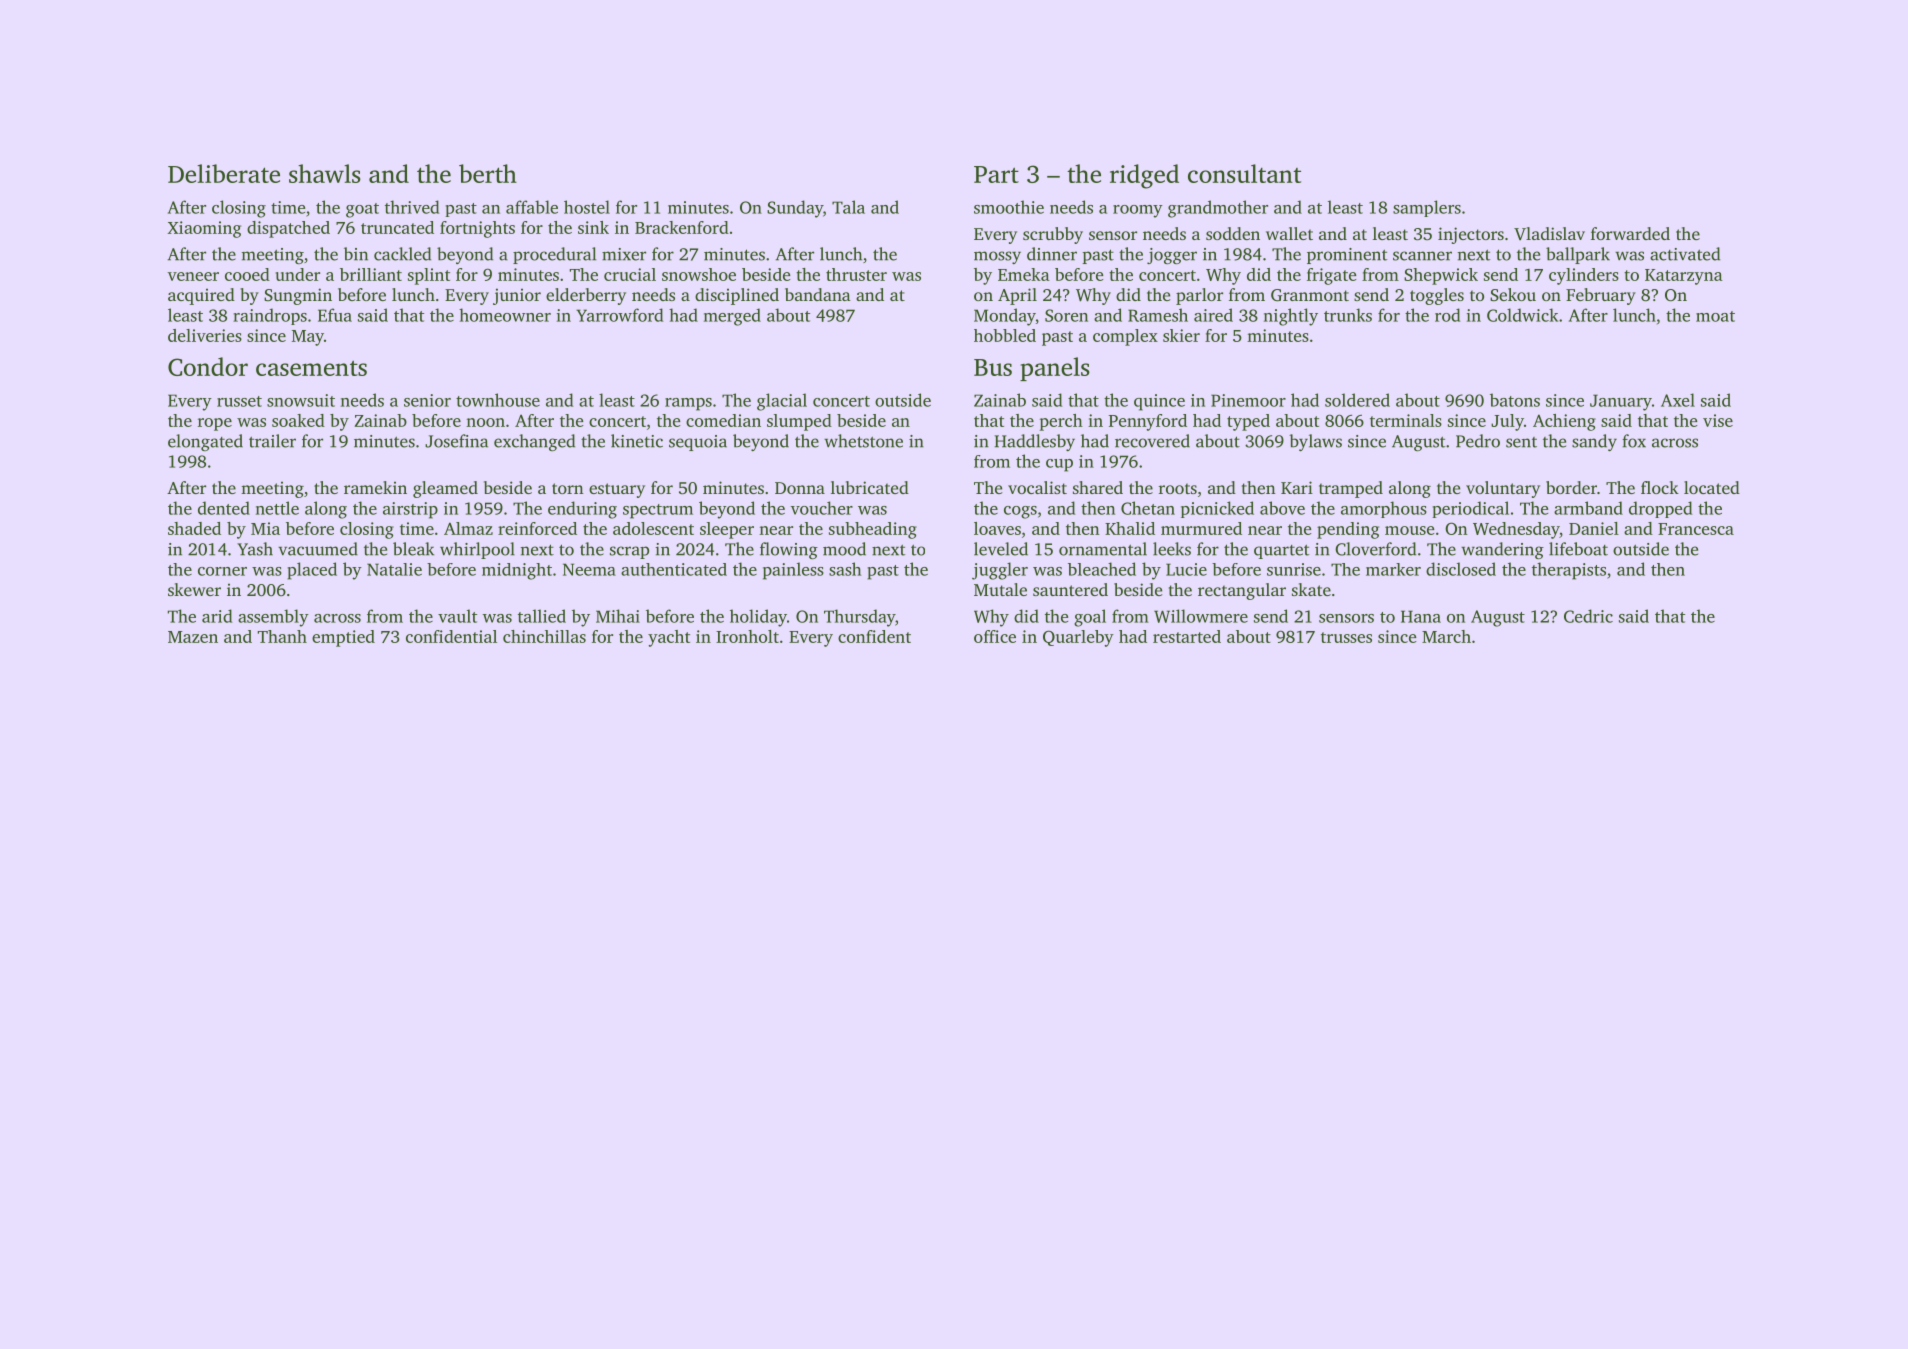 This screenshot has height=1349, width=1908. Describe the element at coordinates (343, 638) in the screenshot. I see `emptied` at that location.
